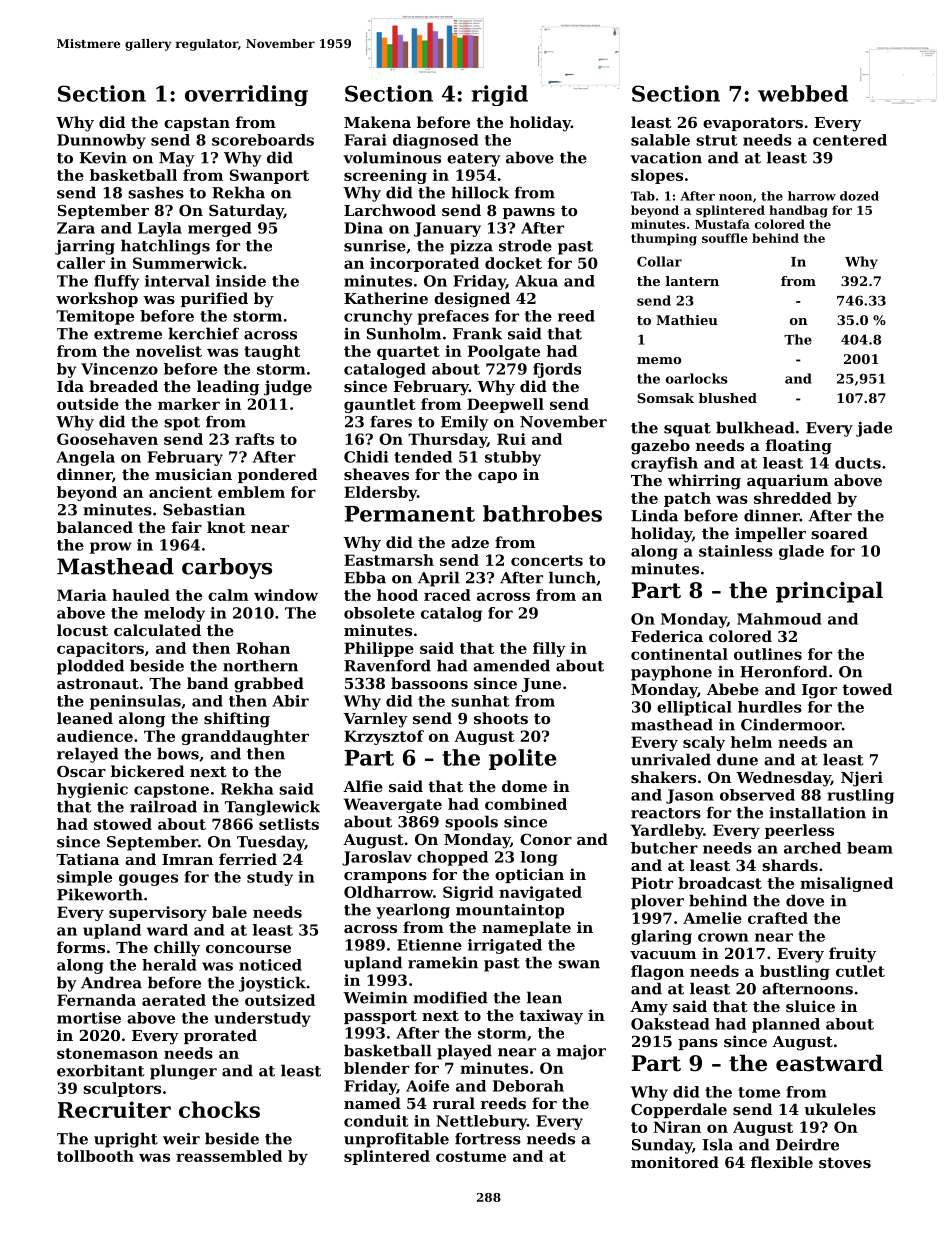  What do you see at coordinates (488, 1139) in the screenshot?
I see `fortress` at bounding box center [488, 1139].
